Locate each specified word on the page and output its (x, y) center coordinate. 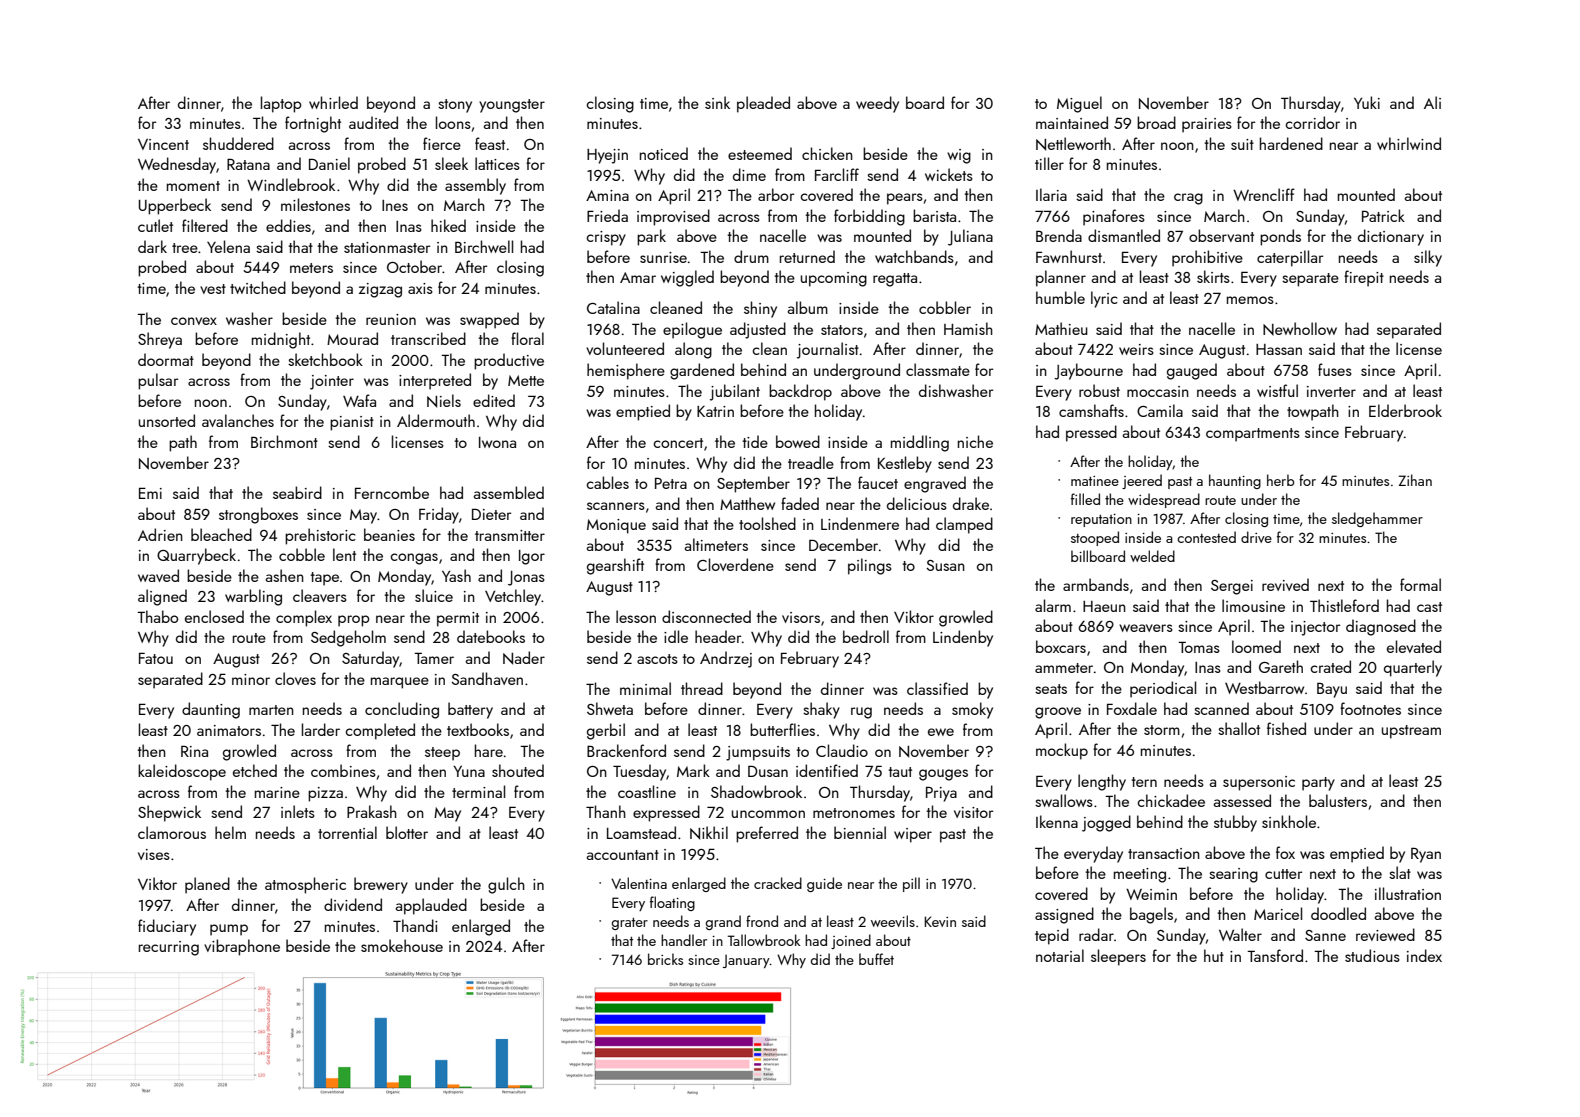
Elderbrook (1405, 410)
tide (755, 441)
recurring (169, 948)
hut (1214, 955)
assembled (509, 492)
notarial (1060, 955)
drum (751, 256)
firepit (1364, 278)
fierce (442, 143)
